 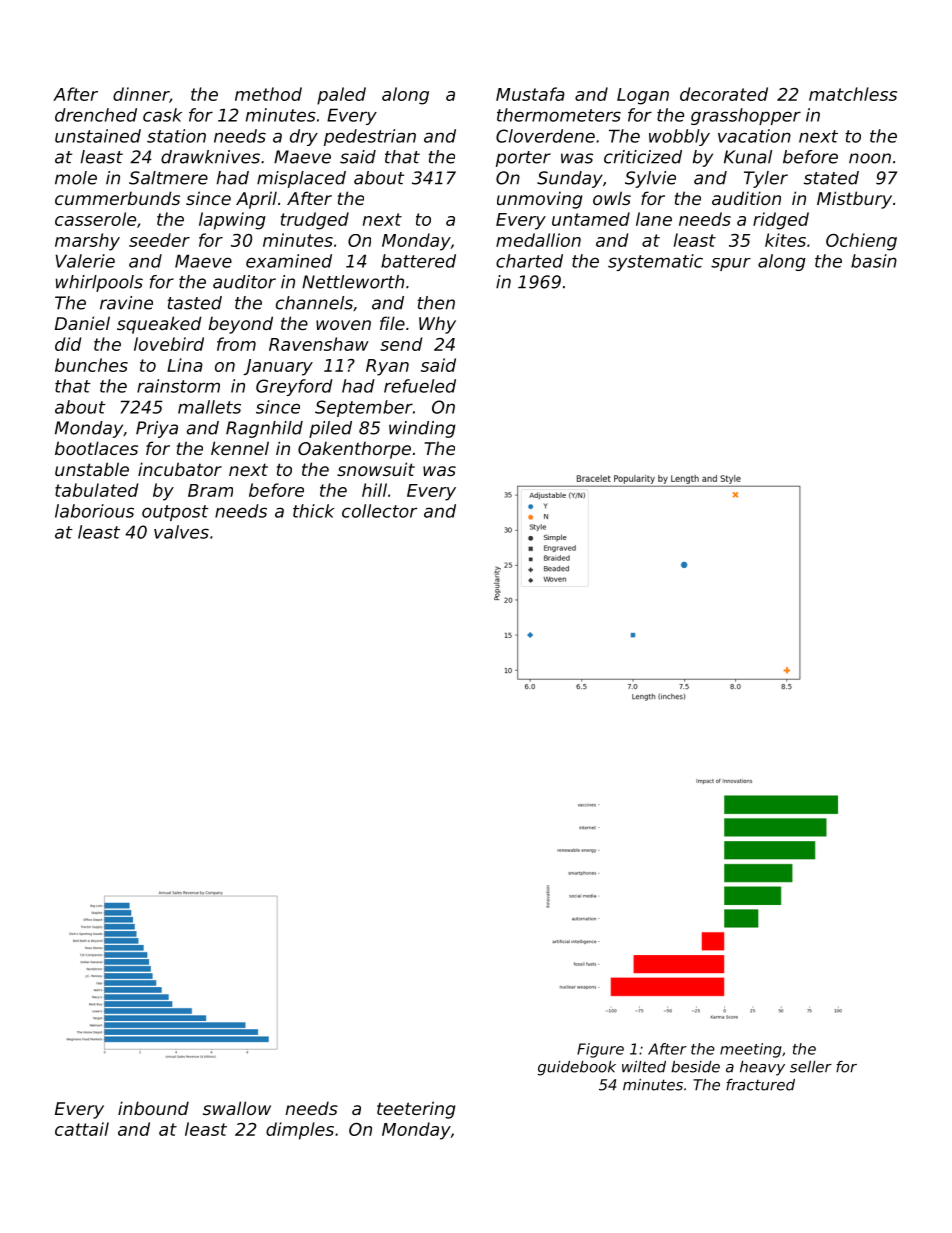 What do you see at coordinates (379, 511) in the screenshot?
I see `collector` at bounding box center [379, 511].
